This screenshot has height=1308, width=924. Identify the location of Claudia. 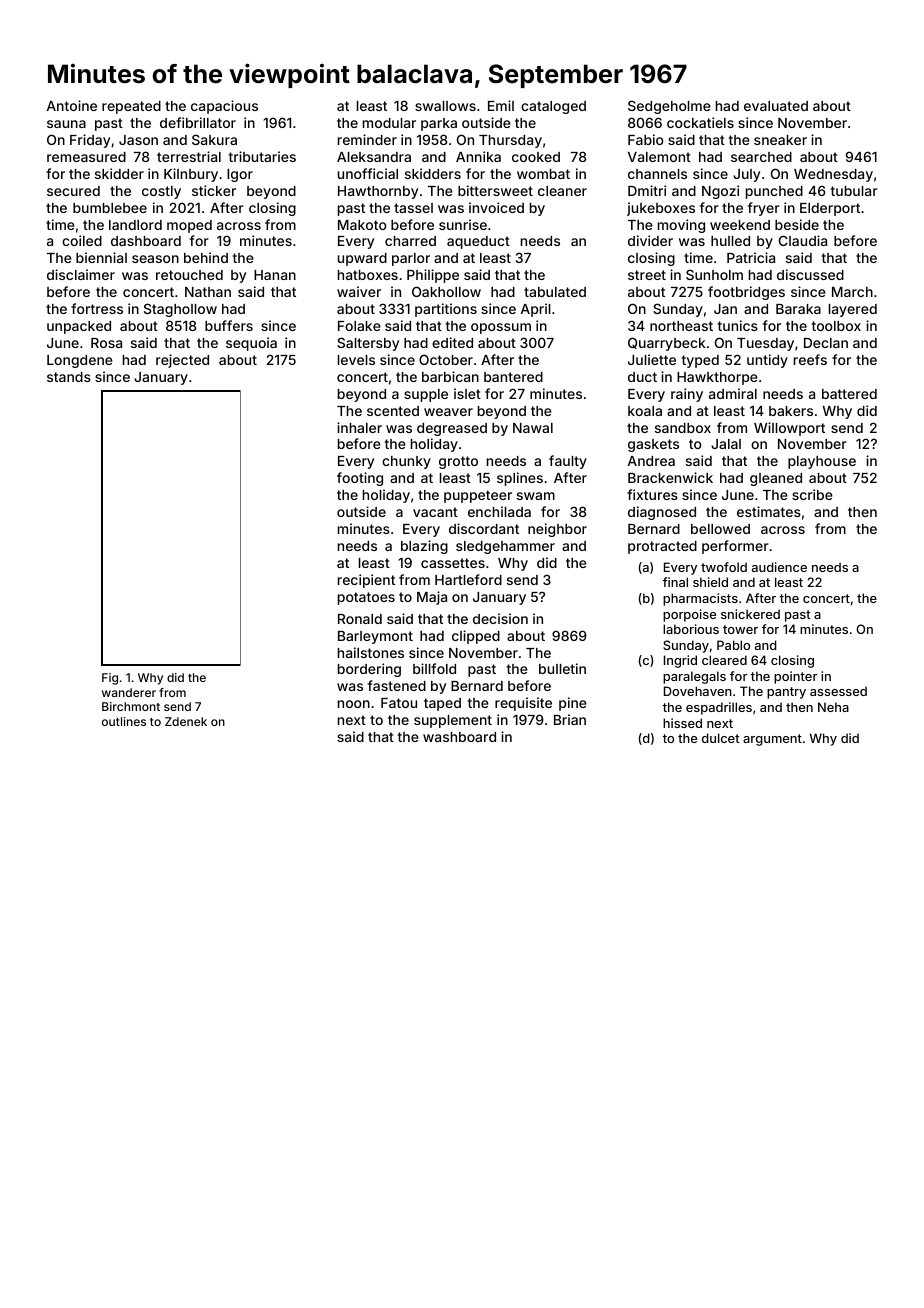
(803, 240).
